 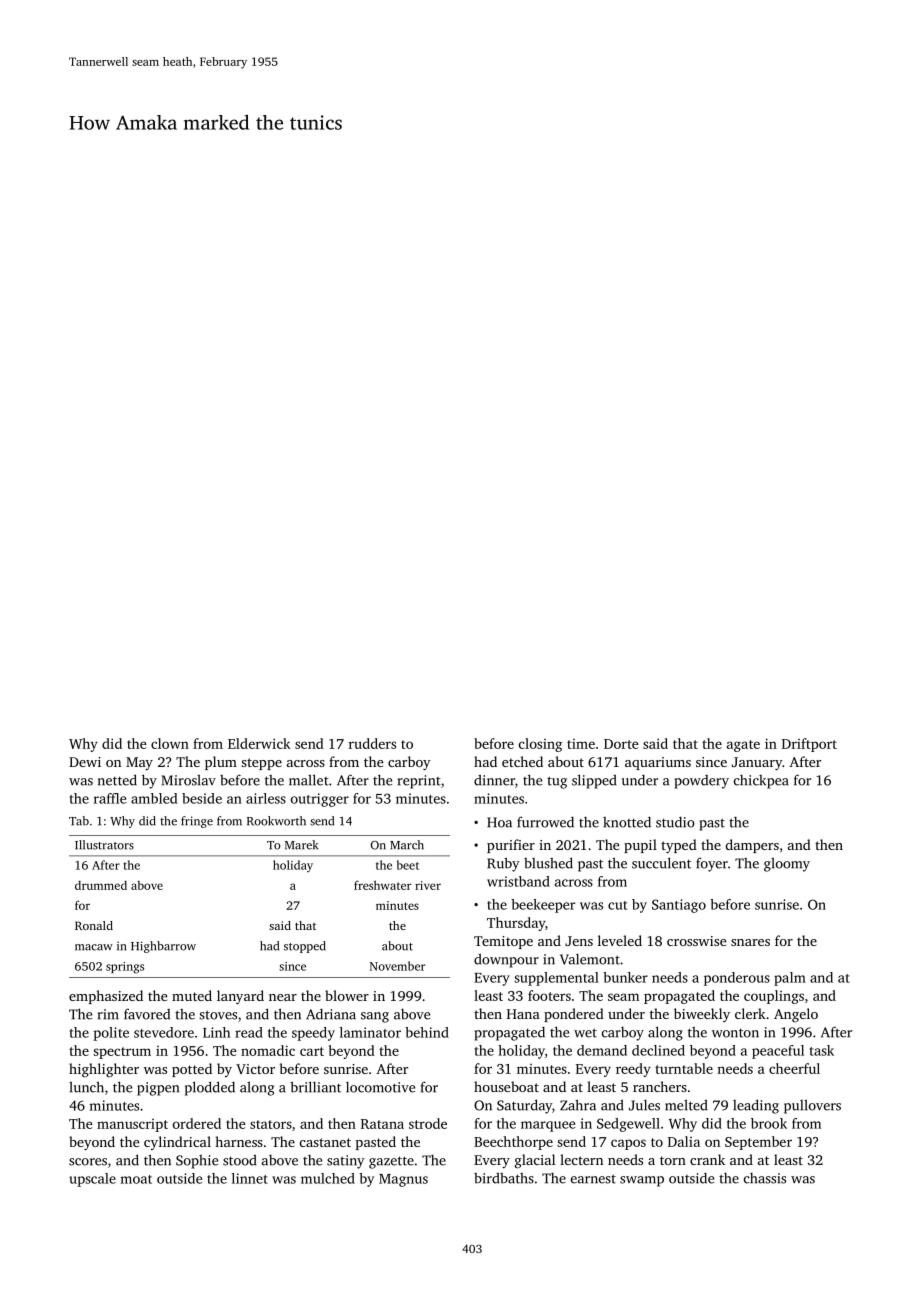 I want to click on Highbarrow, so click(x=163, y=947).
